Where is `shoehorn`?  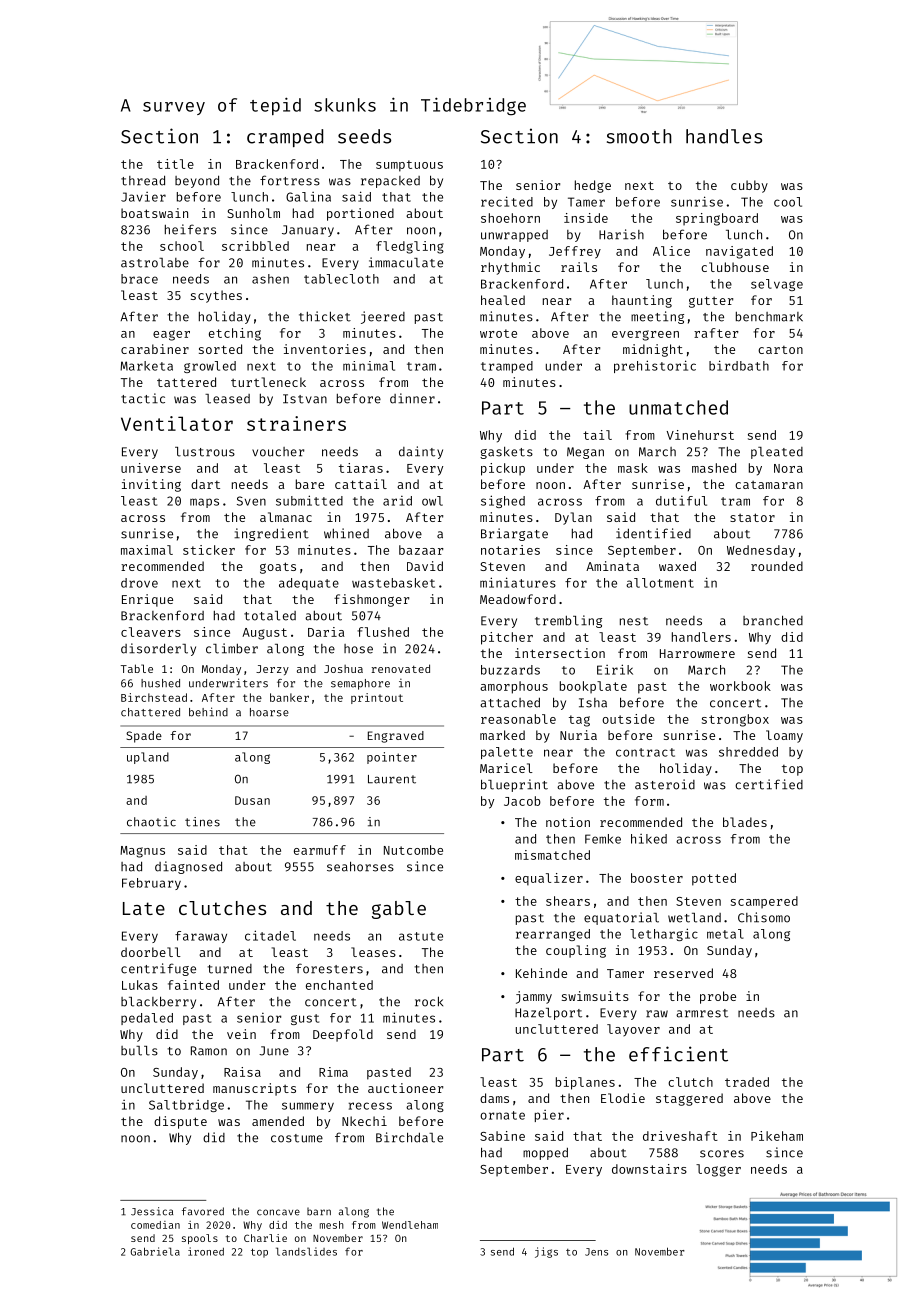 shoehorn is located at coordinates (510, 218).
